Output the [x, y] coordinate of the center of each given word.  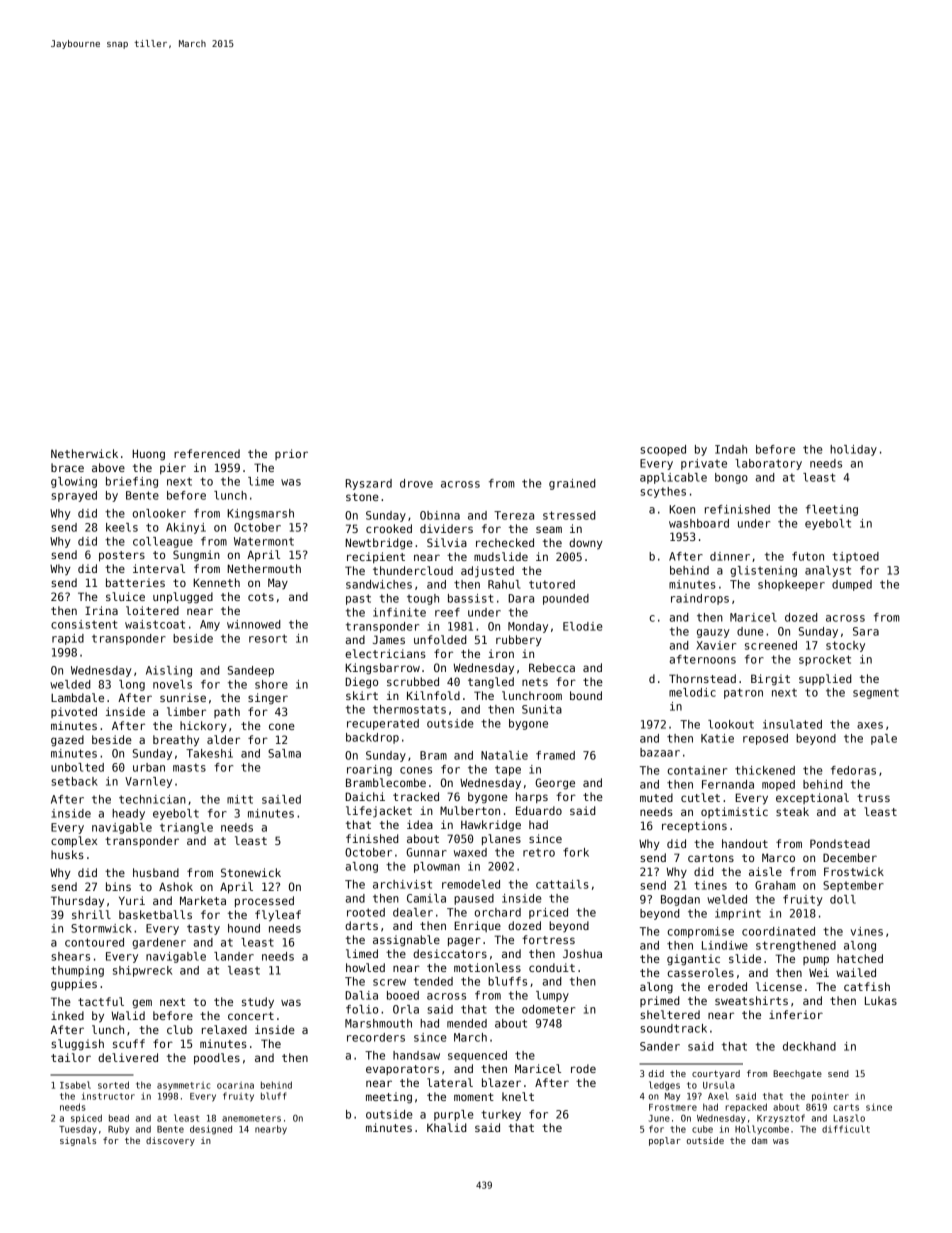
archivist [402, 884]
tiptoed [855, 557]
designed [211, 1130]
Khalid [446, 1127]
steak [792, 811]
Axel [718, 1096]
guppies [74, 985]
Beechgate [797, 1074]
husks [67, 854]
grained [572, 484]
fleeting [832, 510]
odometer [548, 1009]
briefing [132, 482]
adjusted [487, 572]
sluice [125, 596]
